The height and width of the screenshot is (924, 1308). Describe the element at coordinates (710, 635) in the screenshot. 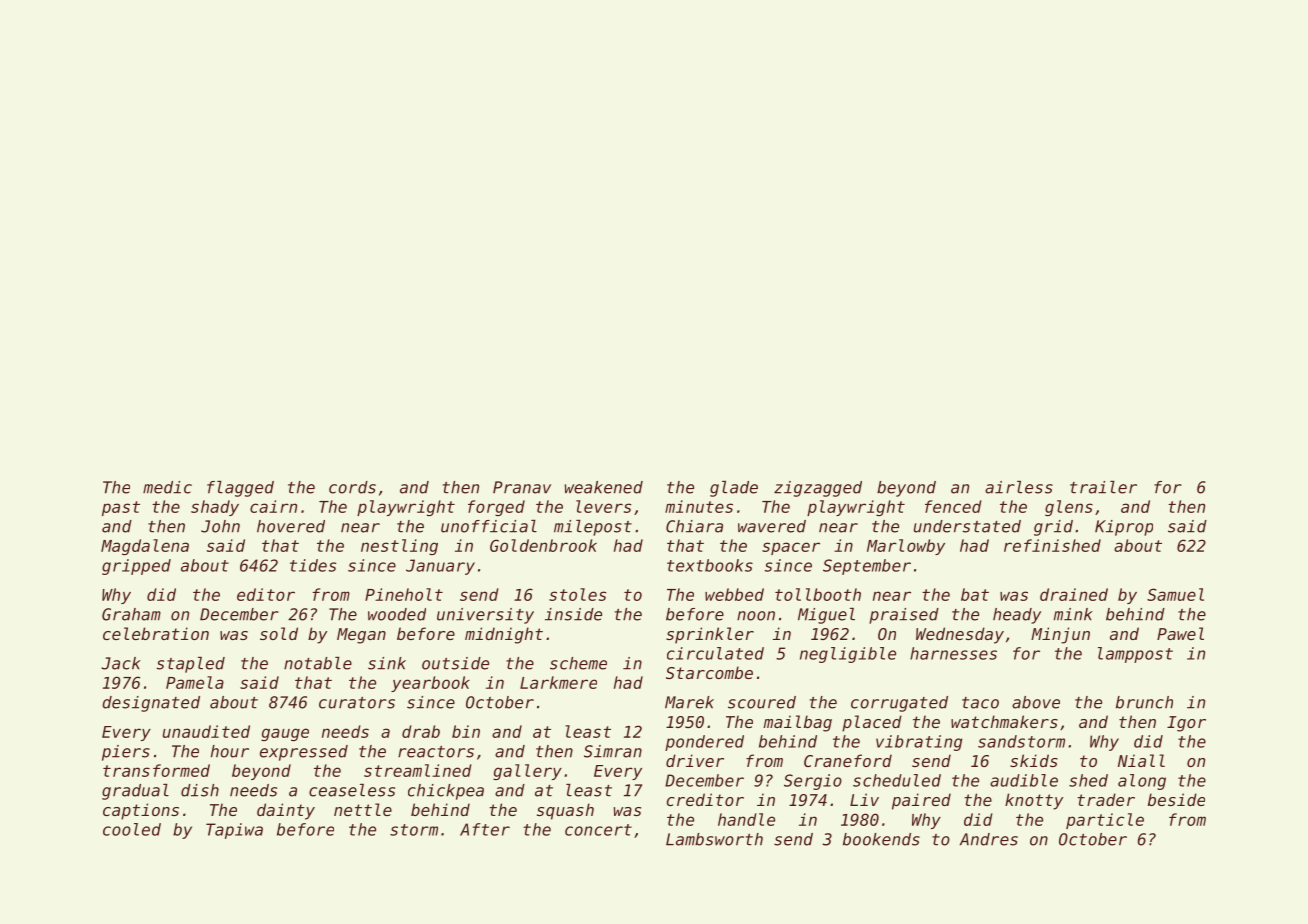

I see `sprinkler` at that location.
